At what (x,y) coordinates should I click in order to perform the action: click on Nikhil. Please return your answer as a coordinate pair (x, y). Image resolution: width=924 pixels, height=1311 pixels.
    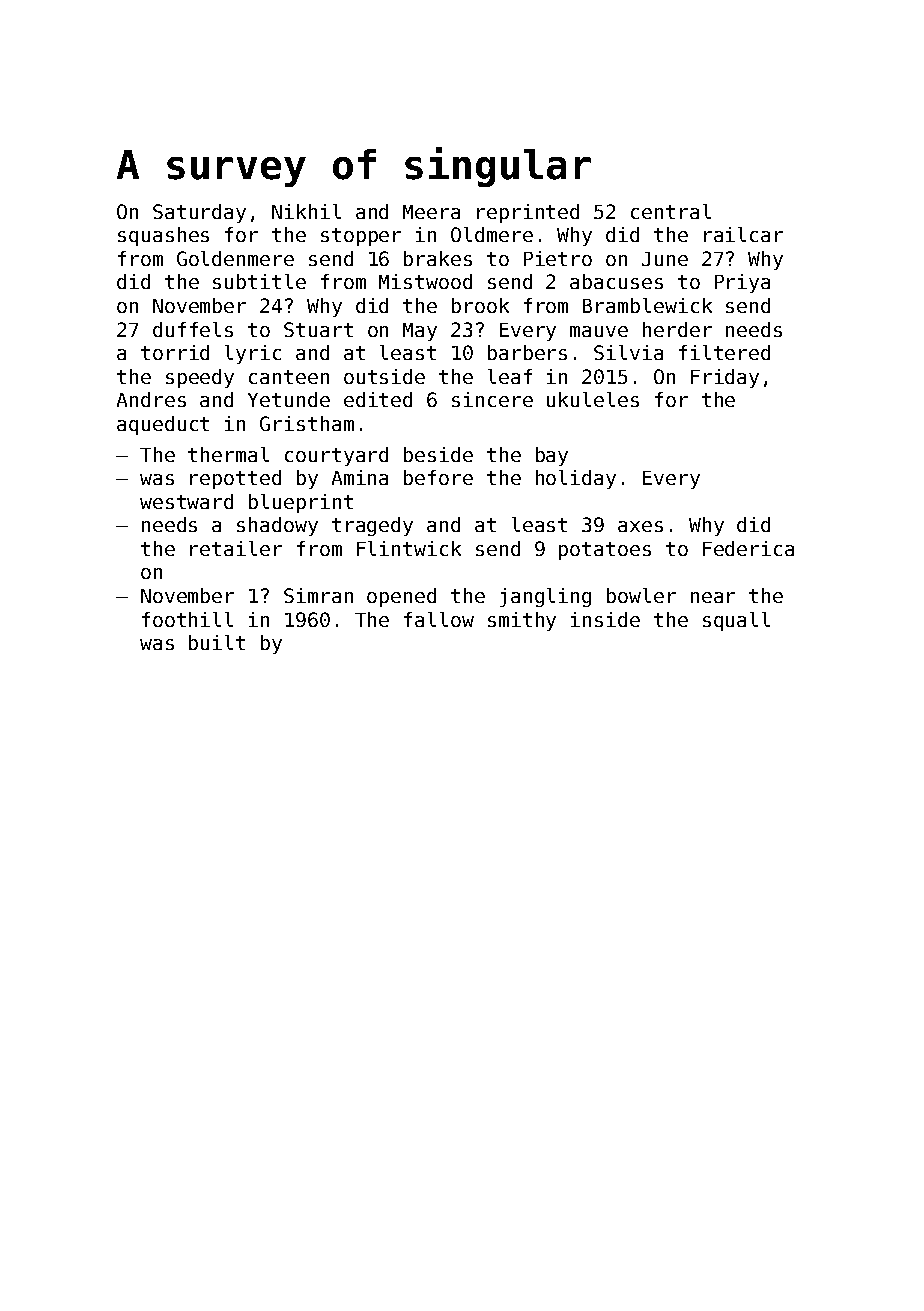
    Looking at the image, I should click on (306, 211).
